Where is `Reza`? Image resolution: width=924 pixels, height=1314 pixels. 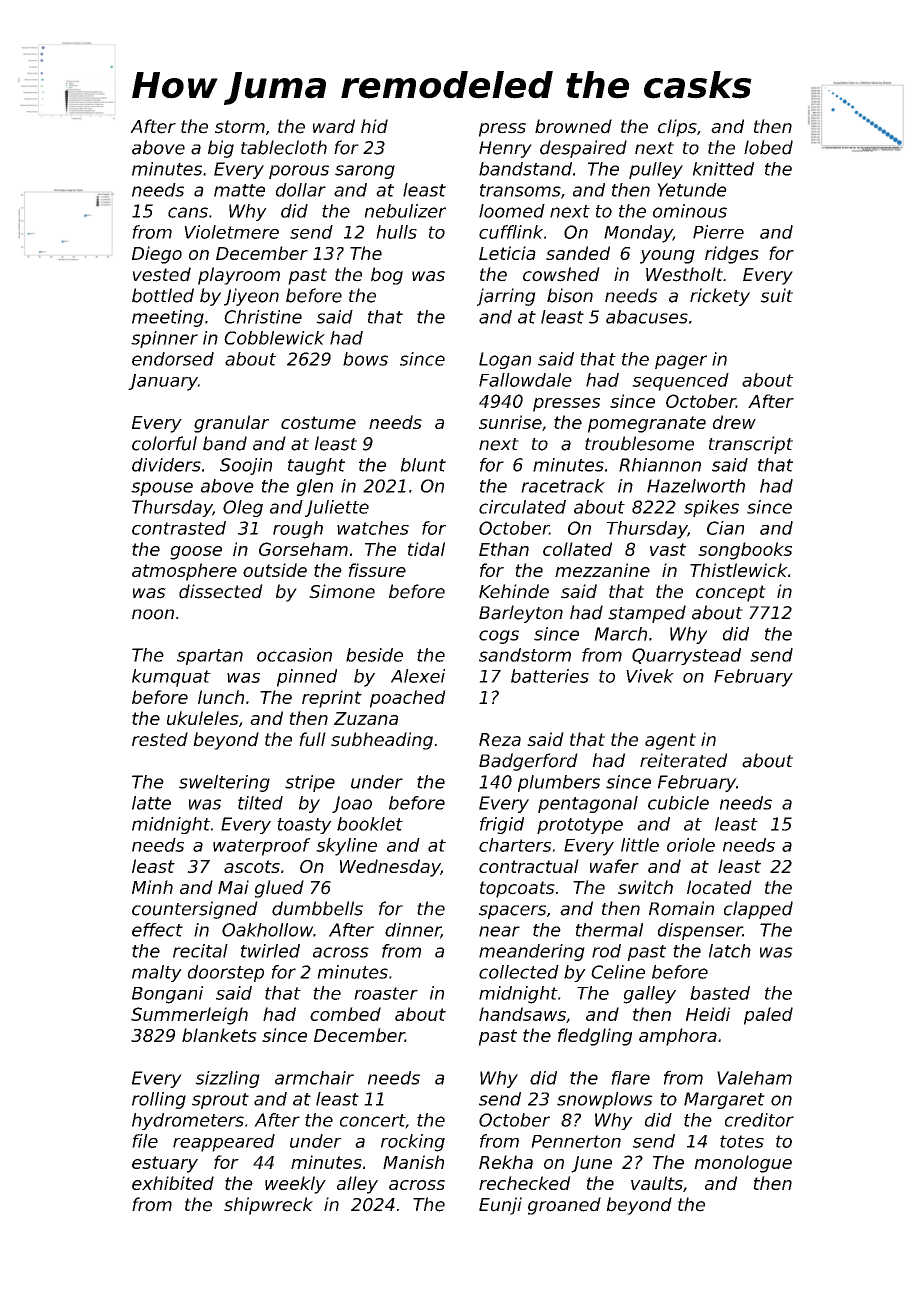
Reza is located at coordinates (500, 740).
